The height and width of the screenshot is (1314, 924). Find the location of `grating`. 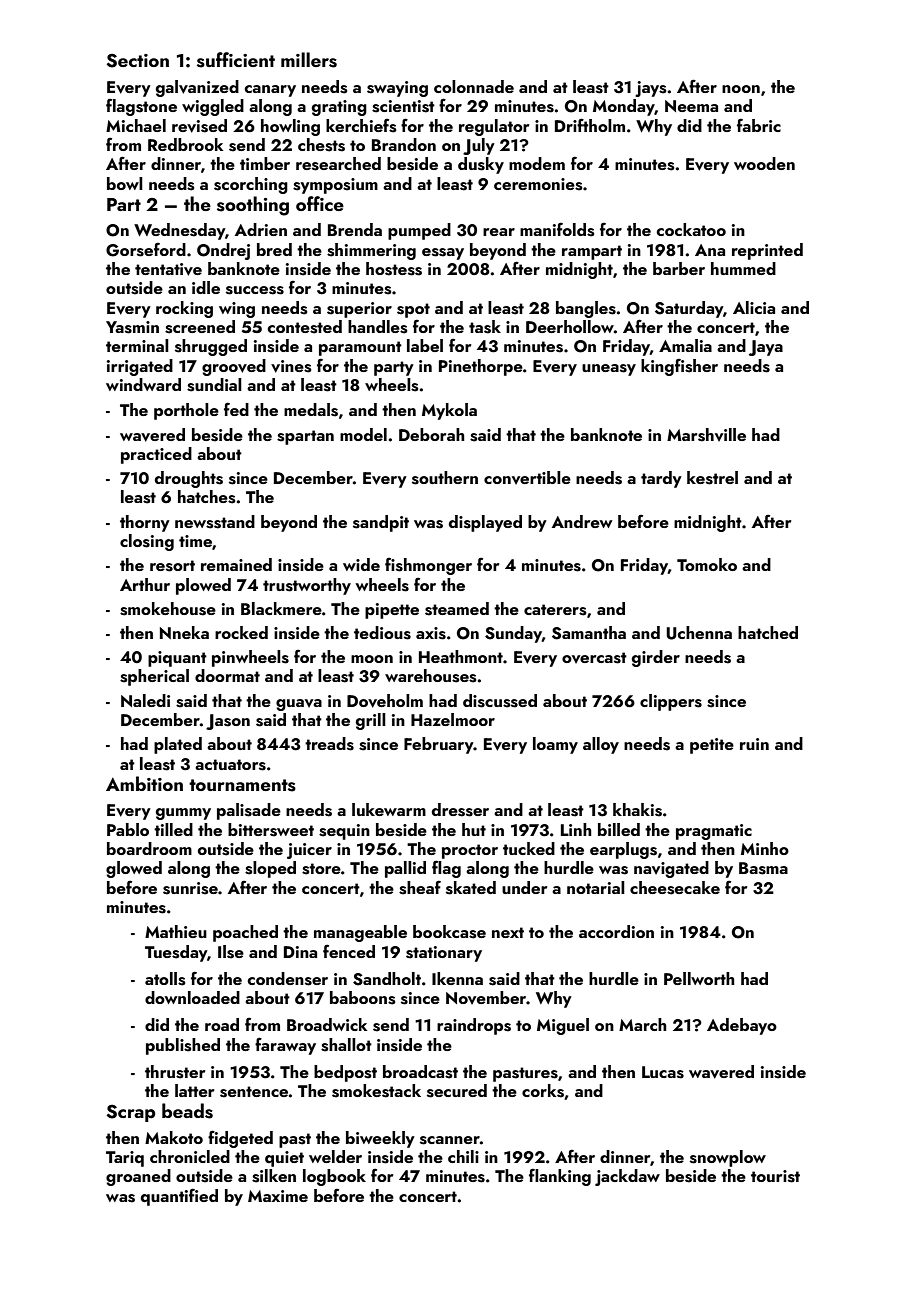

grating is located at coordinates (339, 108).
